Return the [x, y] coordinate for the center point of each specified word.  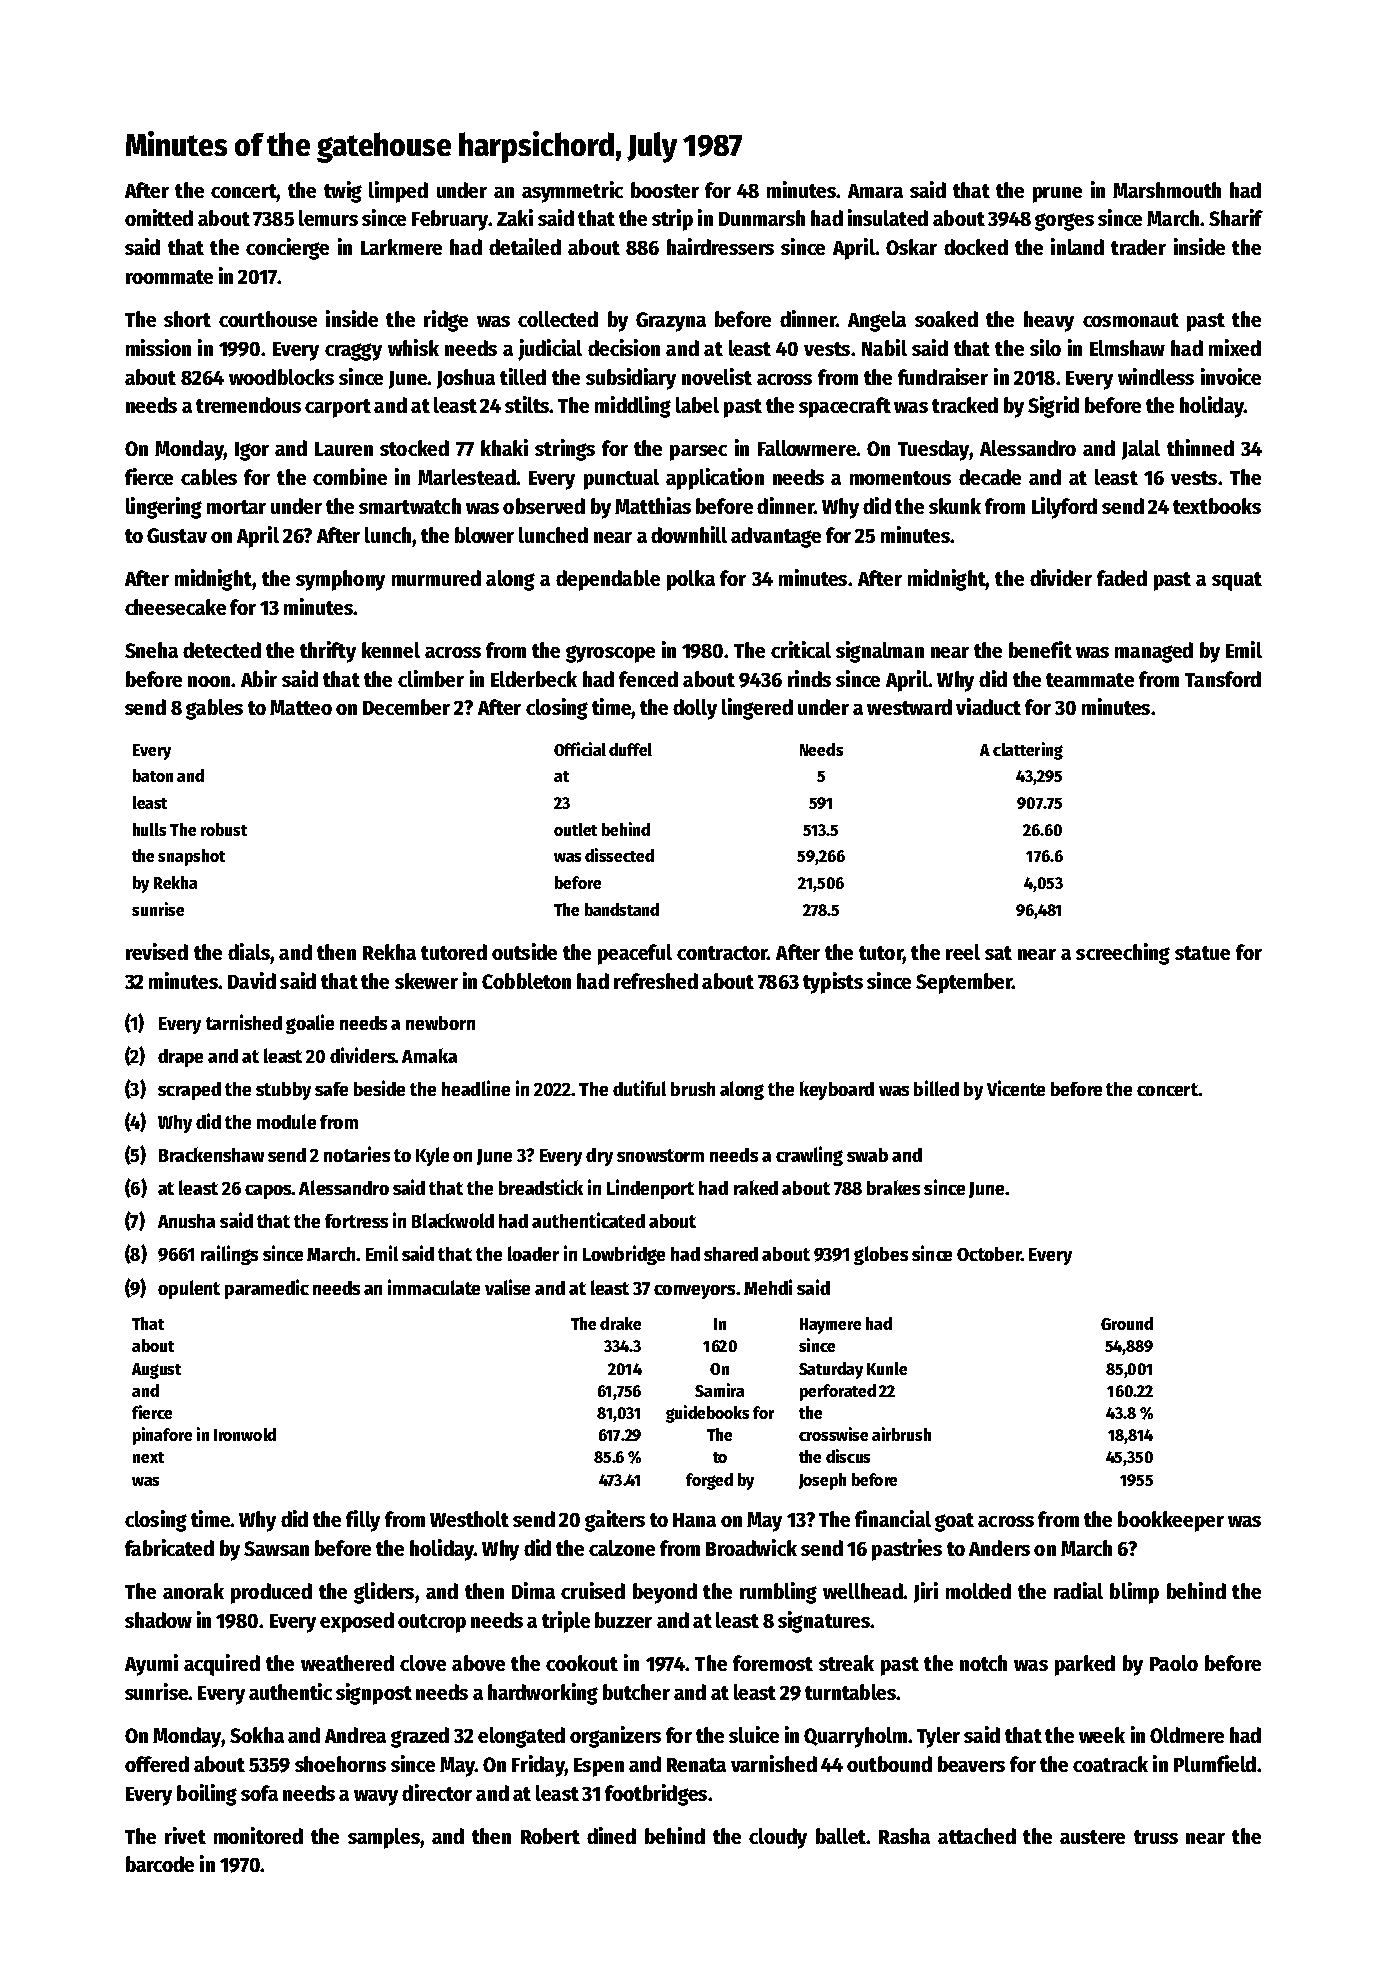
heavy [1049, 321]
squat [1237, 581]
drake [620, 1323]
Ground [1127, 1323]
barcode [160, 1864]
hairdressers [720, 246]
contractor [722, 953]
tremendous [248, 405]
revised [157, 951]
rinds [809, 678]
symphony [340, 580]
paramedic [267, 1289]
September [964, 983]
